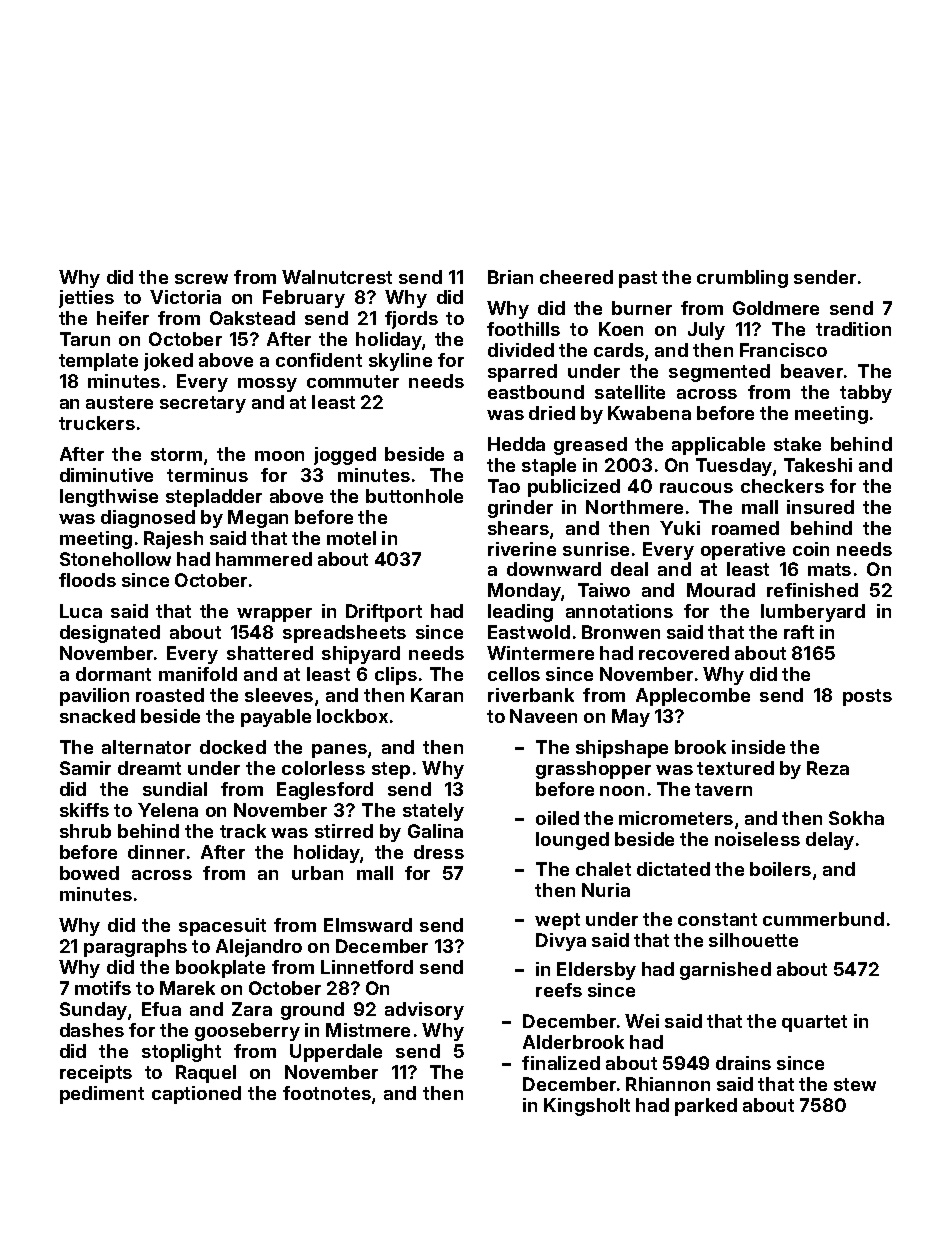 The width and height of the screenshot is (952, 1233). What do you see at coordinates (812, 371) in the screenshot?
I see `beaver` at bounding box center [812, 371].
